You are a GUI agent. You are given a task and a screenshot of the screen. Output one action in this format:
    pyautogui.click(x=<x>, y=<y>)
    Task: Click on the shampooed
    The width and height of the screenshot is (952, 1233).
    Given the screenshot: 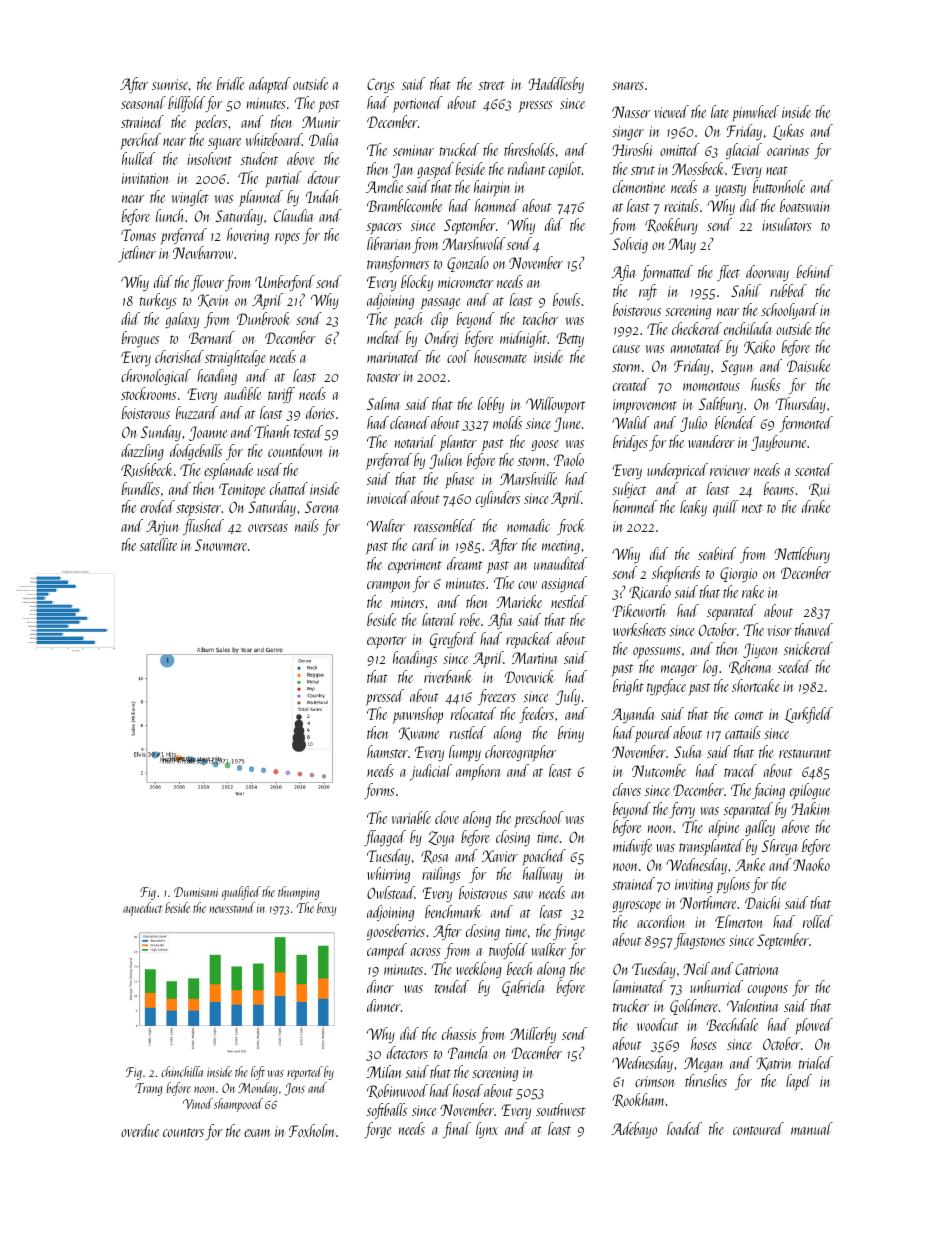 What is the action you would take?
    pyautogui.click(x=238, y=1105)
